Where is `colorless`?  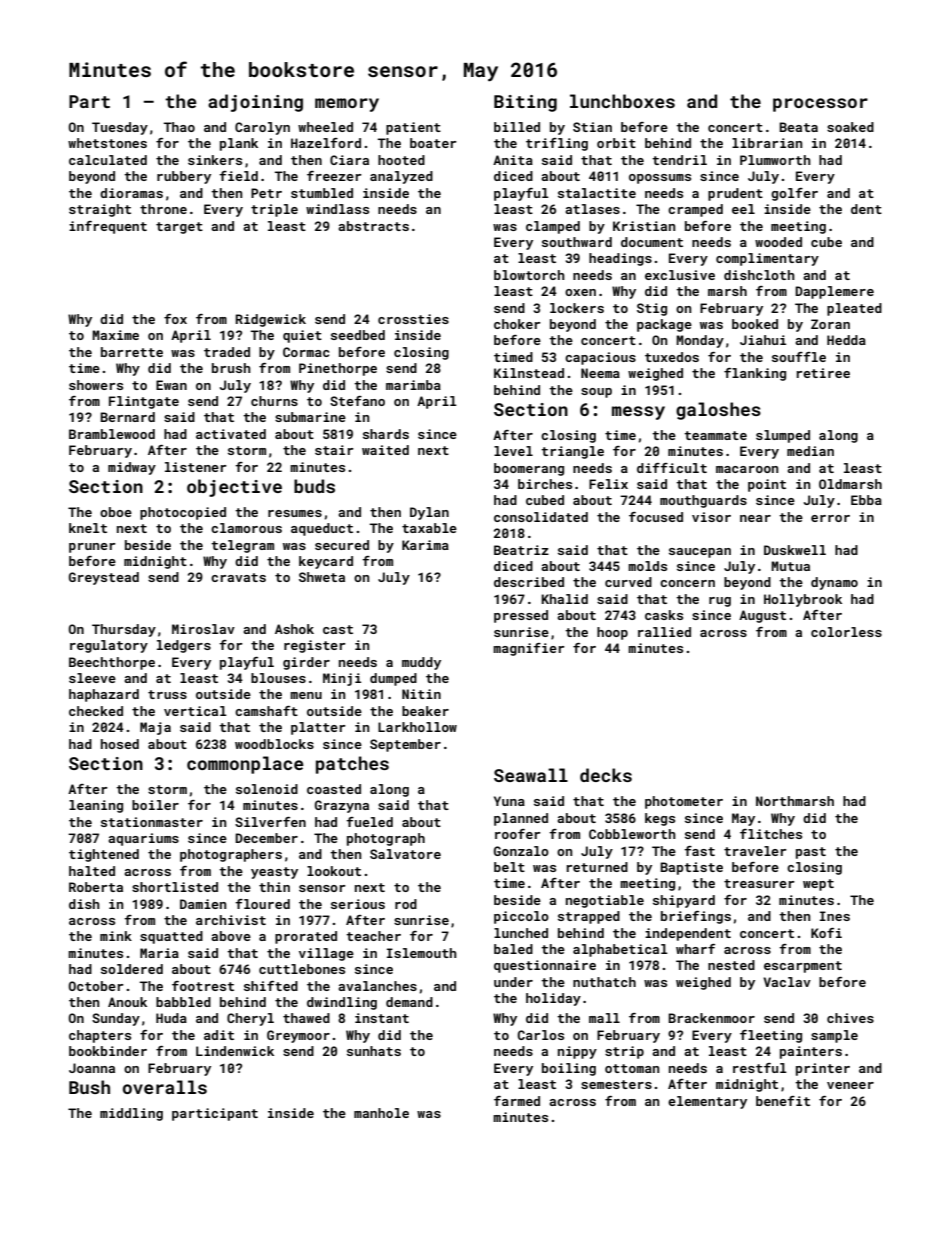
colorless is located at coordinates (846, 632).
